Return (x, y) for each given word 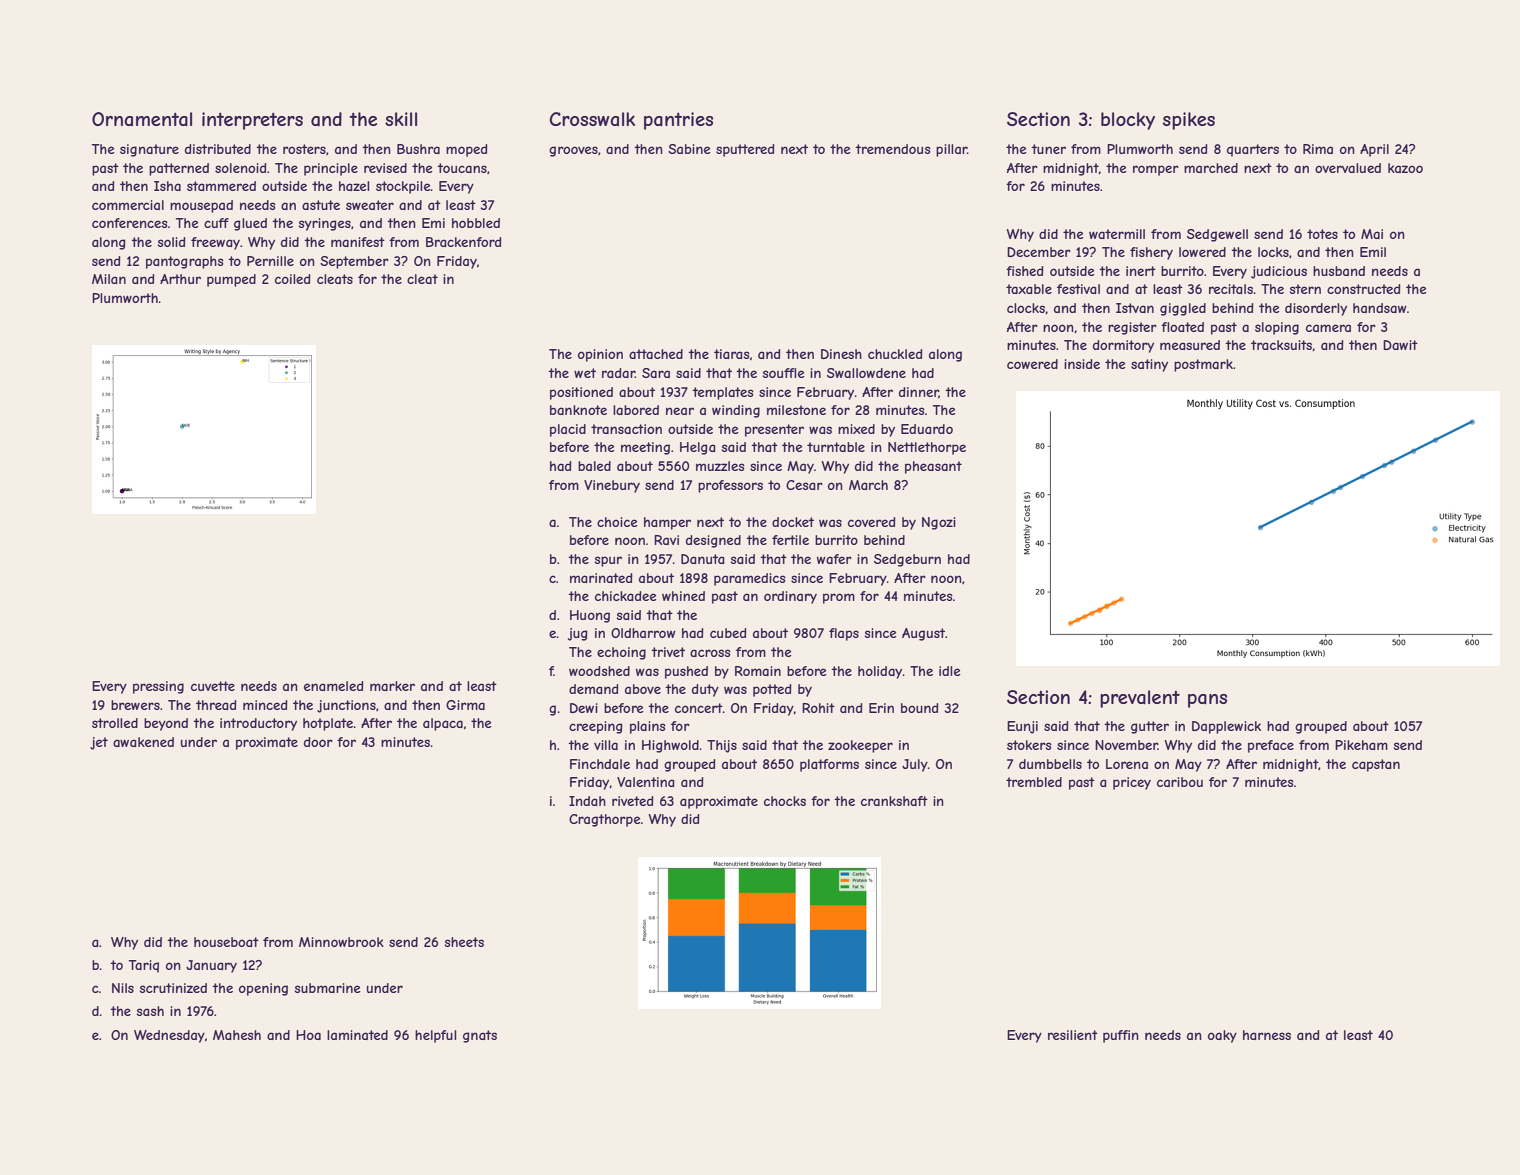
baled (594, 466)
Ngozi (939, 523)
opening (263, 989)
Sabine (689, 149)
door (318, 742)
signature (149, 150)
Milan (109, 279)
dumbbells (1050, 764)
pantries (678, 121)
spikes (1189, 121)
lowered (1202, 252)
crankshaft (894, 801)
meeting (645, 448)
